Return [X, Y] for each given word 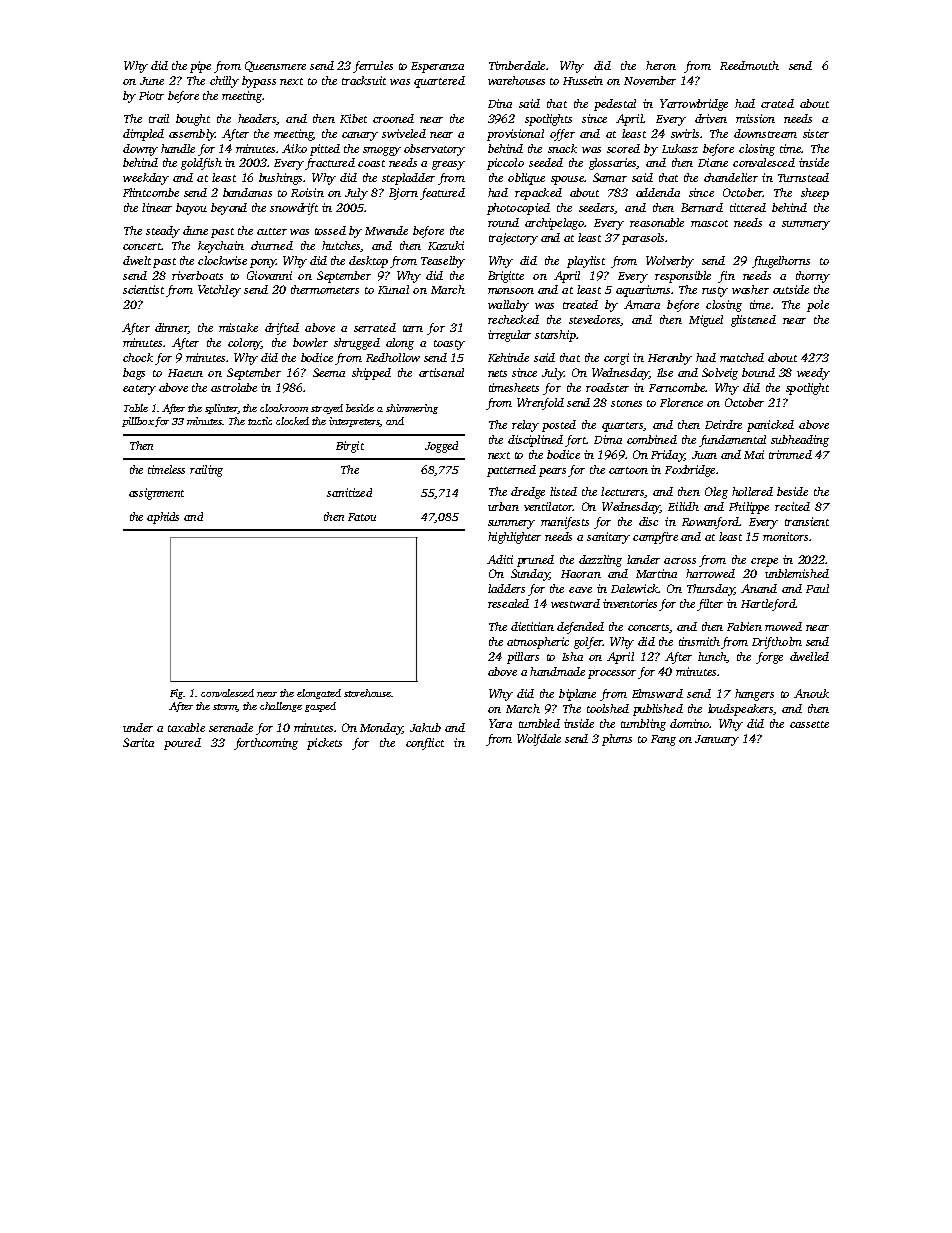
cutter [272, 231]
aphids [163, 518]
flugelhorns [781, 262]
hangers [754, 695]
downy [140, 150]
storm [225, 708]
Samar [610, 177]
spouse [567, 180]
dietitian [532, 626]
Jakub [425, 727]
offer [562, 135]
